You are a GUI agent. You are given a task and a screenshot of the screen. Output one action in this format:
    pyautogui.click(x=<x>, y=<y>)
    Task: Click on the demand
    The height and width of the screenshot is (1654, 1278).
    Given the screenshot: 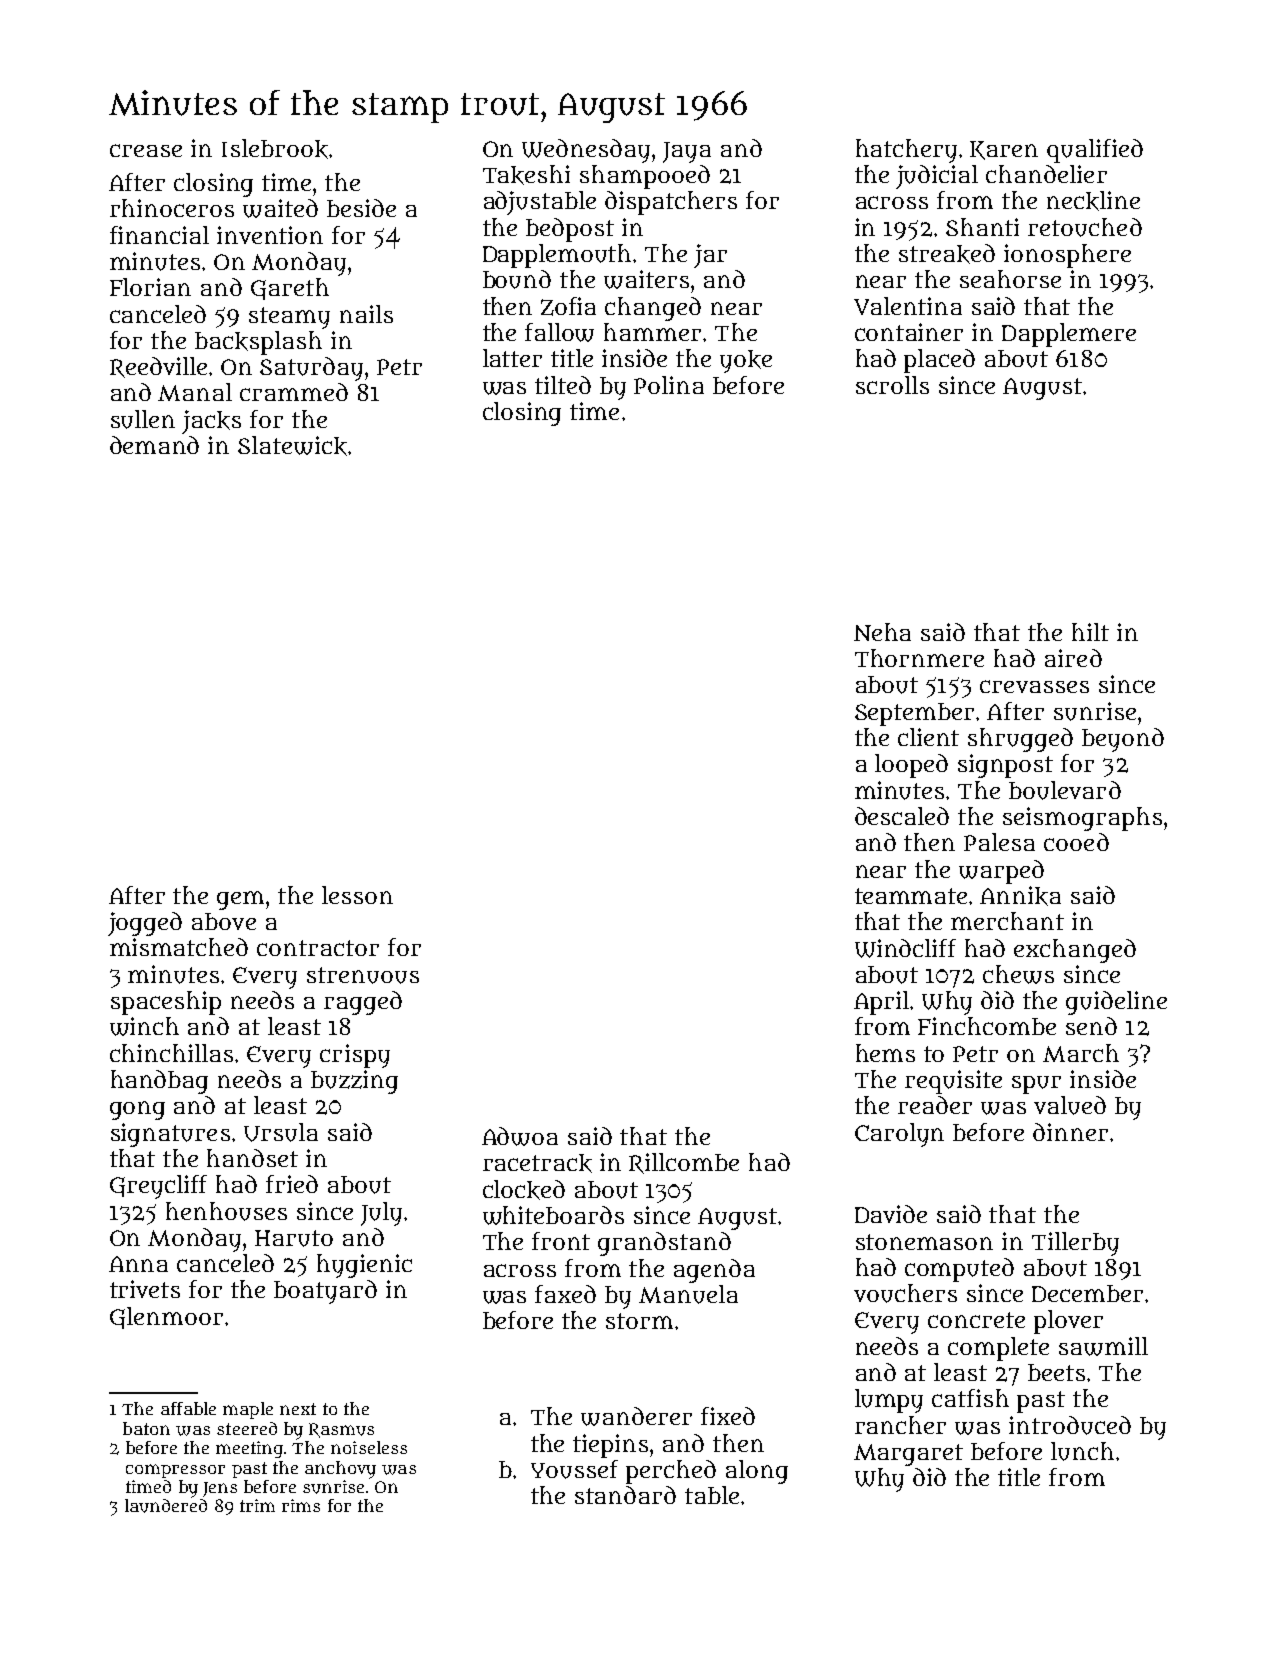 What is the action you would take?
    pyautogui.click(x=154, y=445)
